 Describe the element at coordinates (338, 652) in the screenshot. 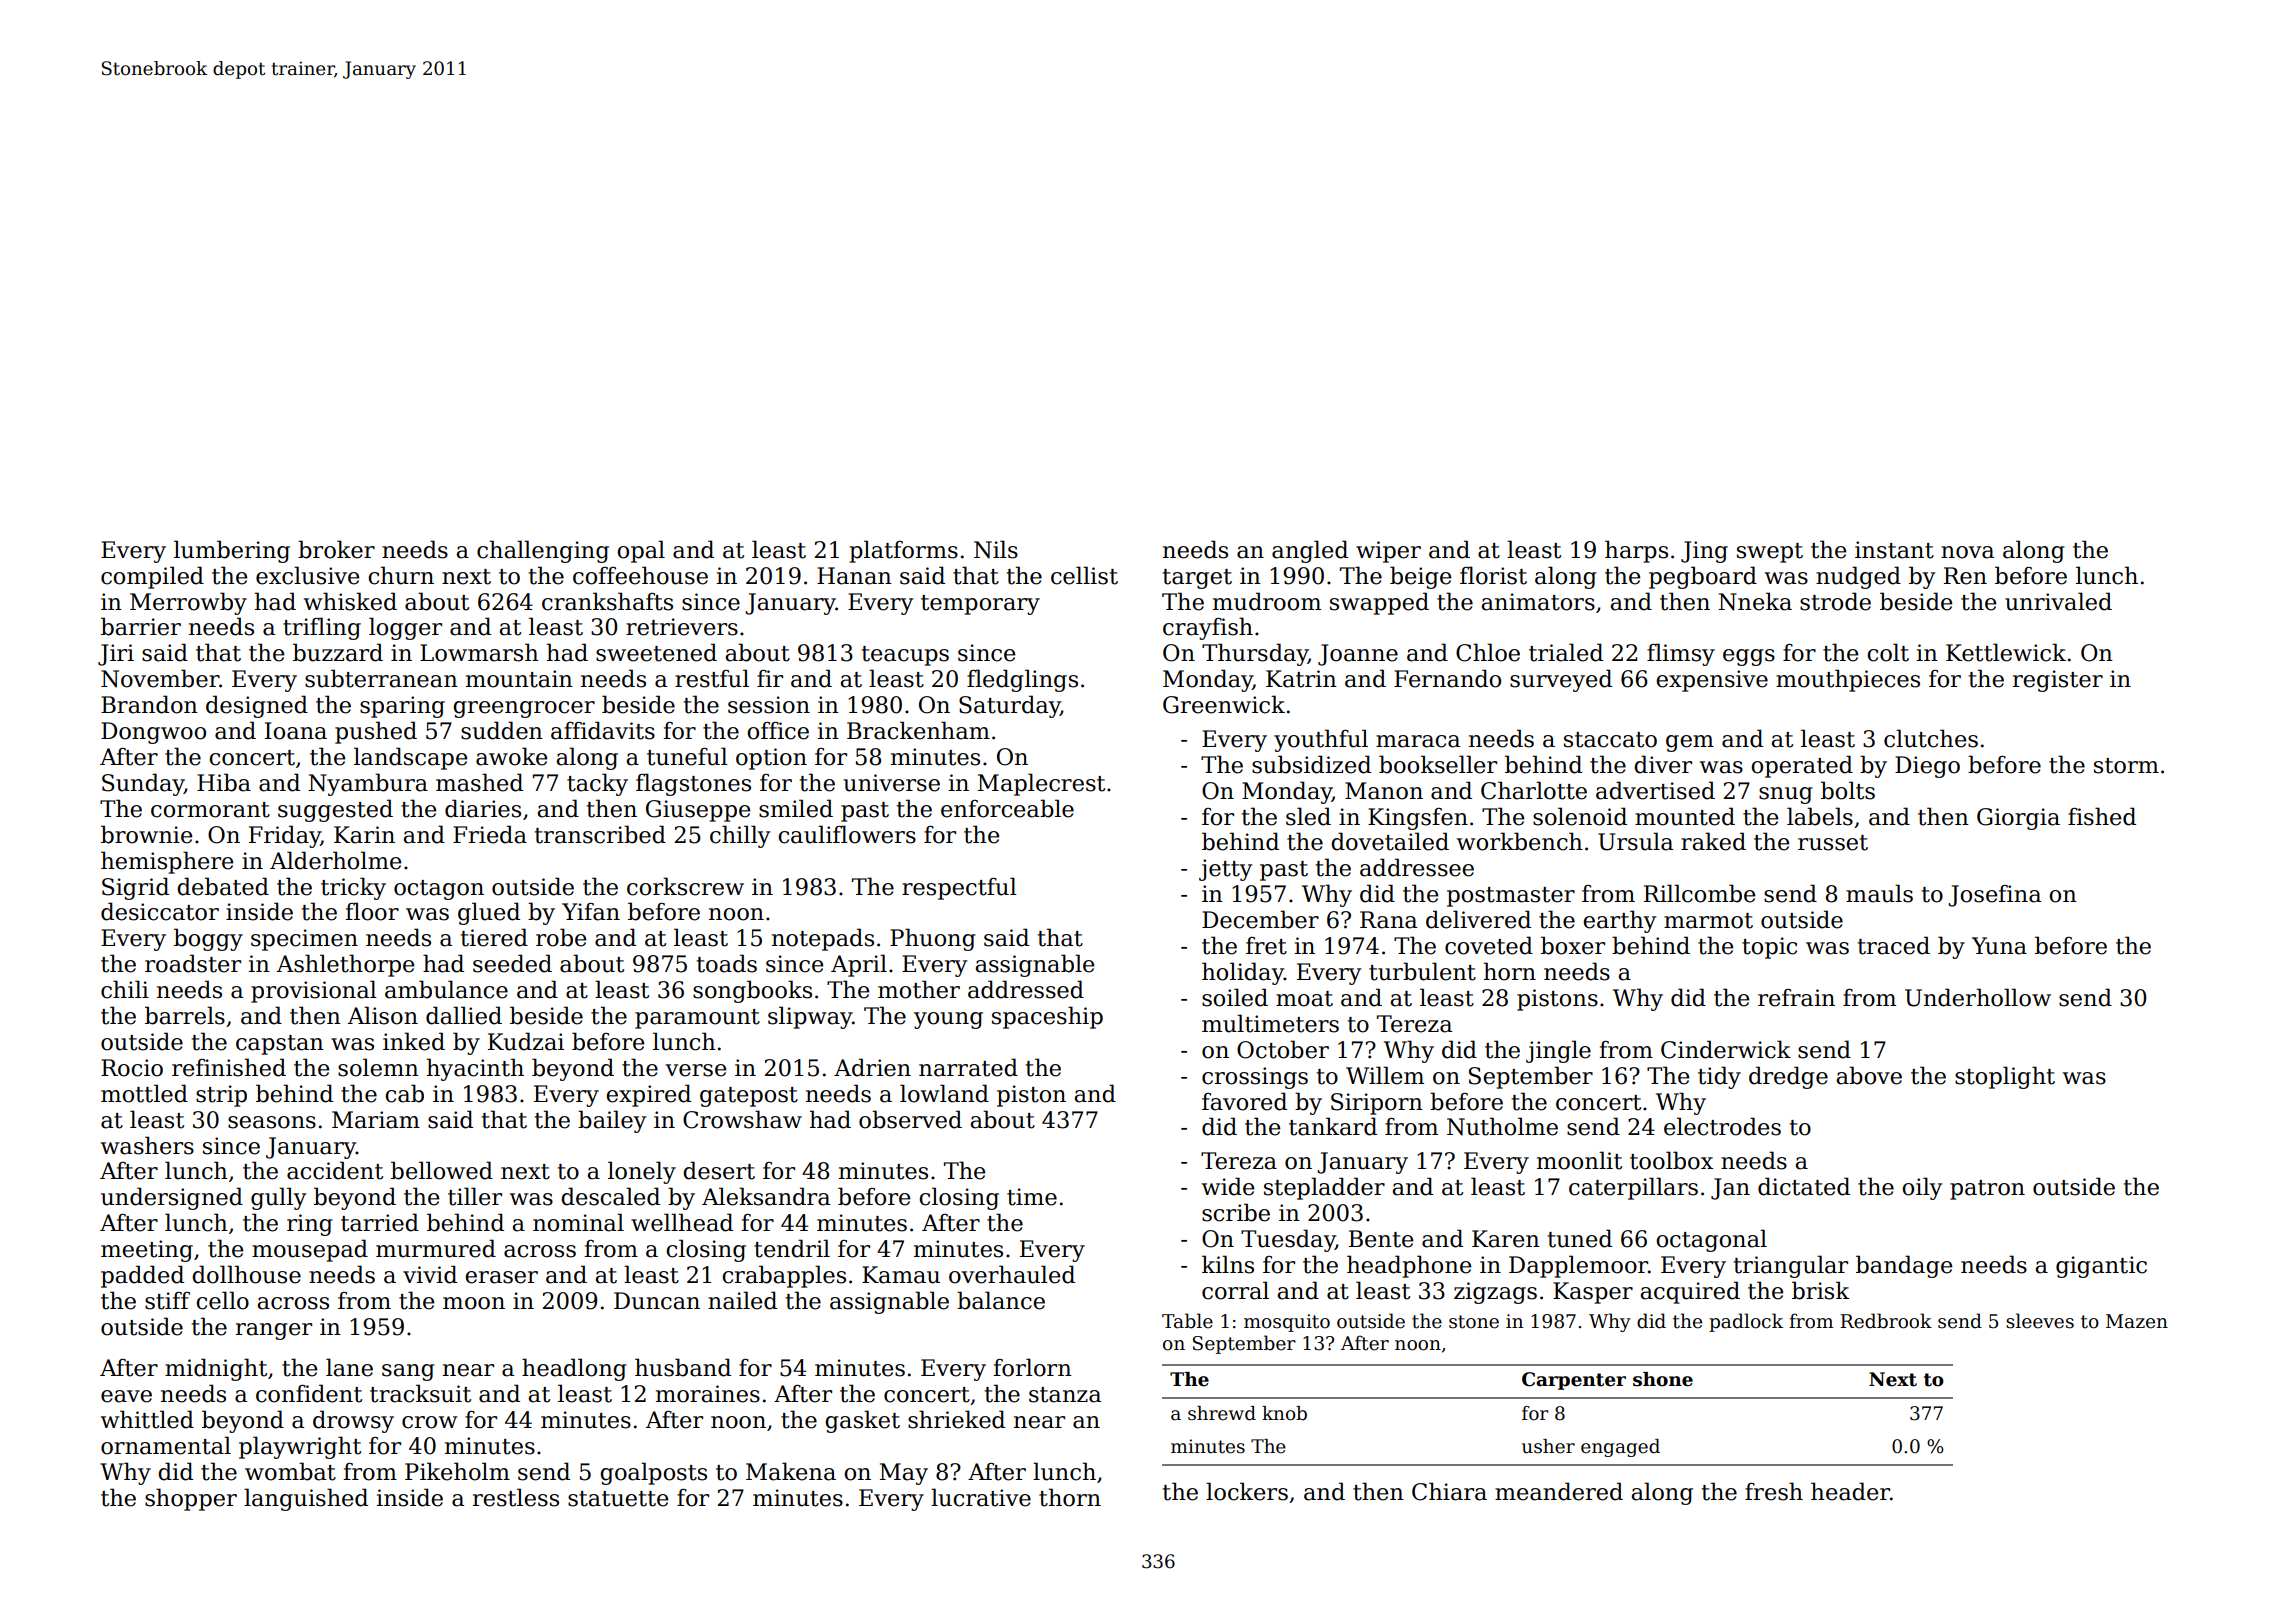

I see `buzzard` at that location.
